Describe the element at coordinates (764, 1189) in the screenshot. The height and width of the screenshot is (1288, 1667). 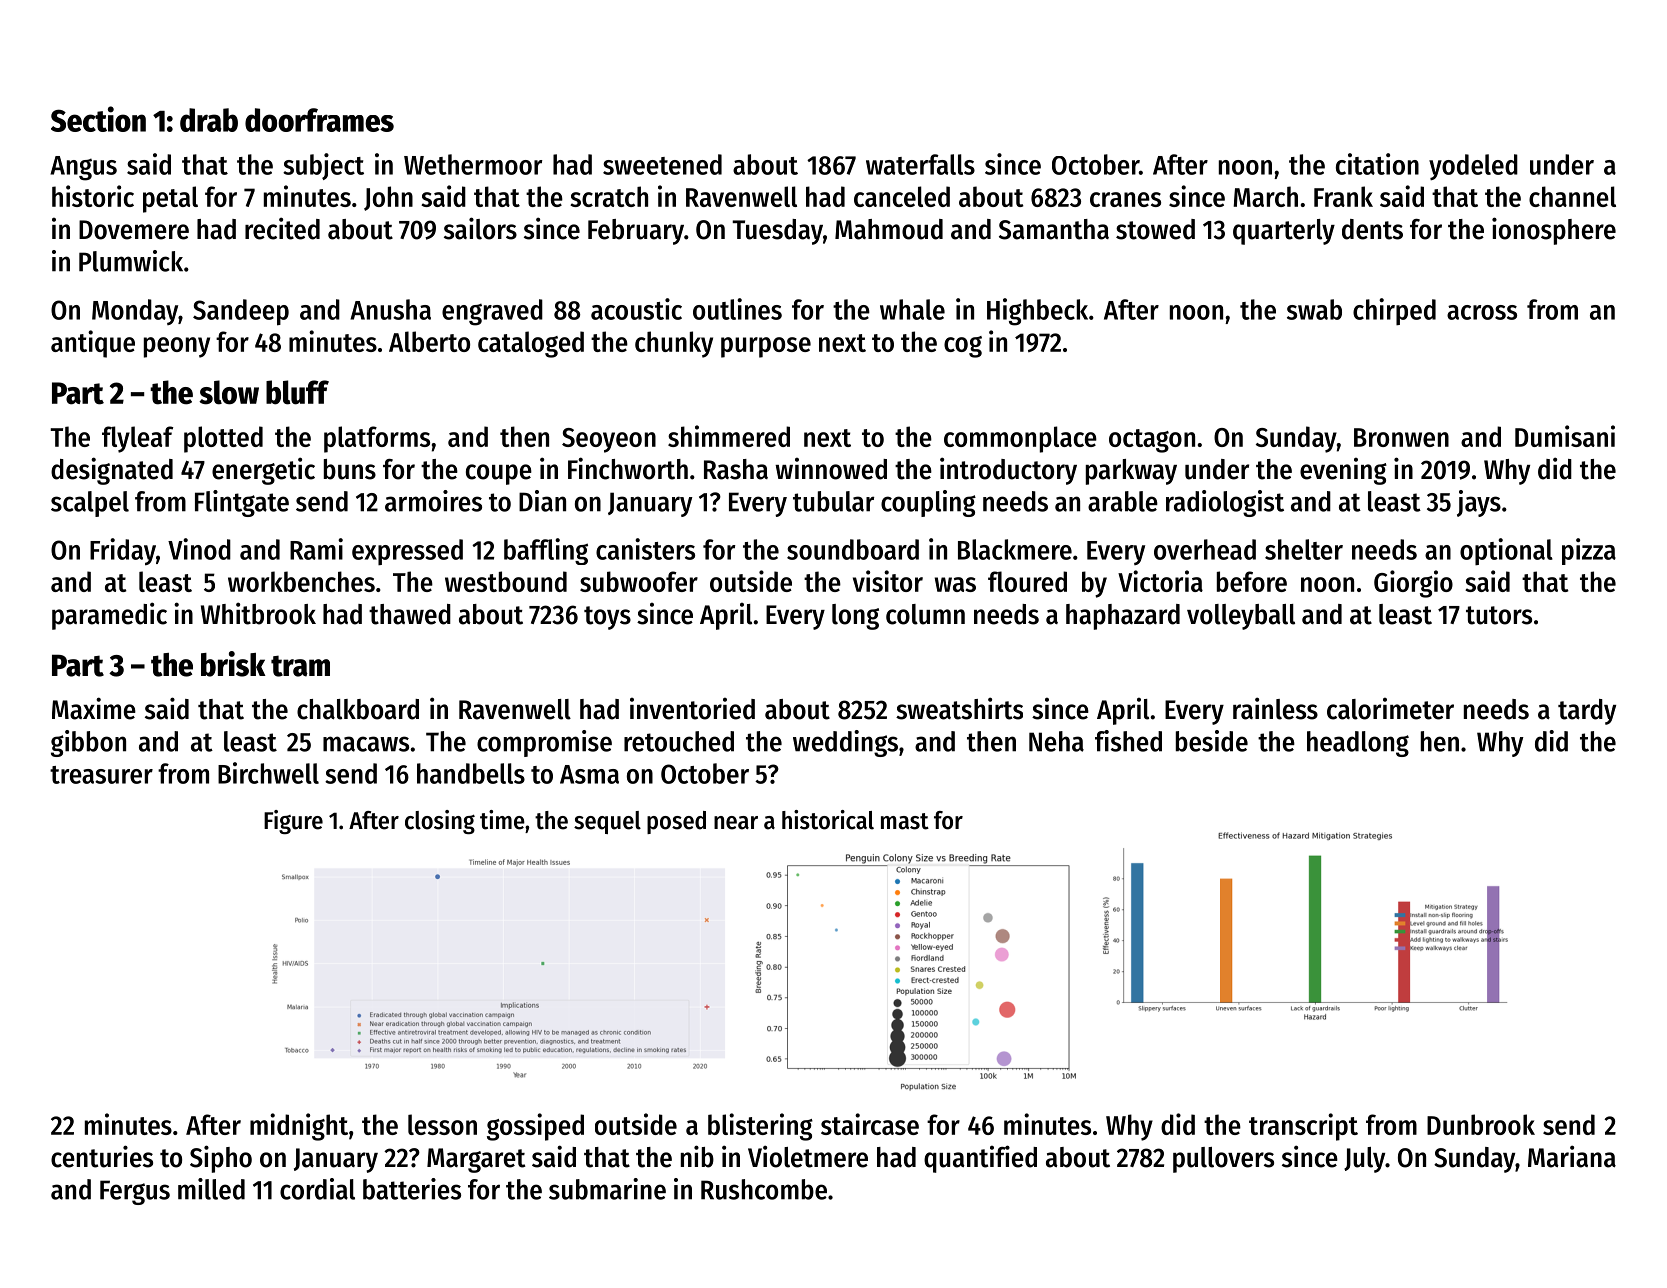
I see `Rushcombe` at that location.
